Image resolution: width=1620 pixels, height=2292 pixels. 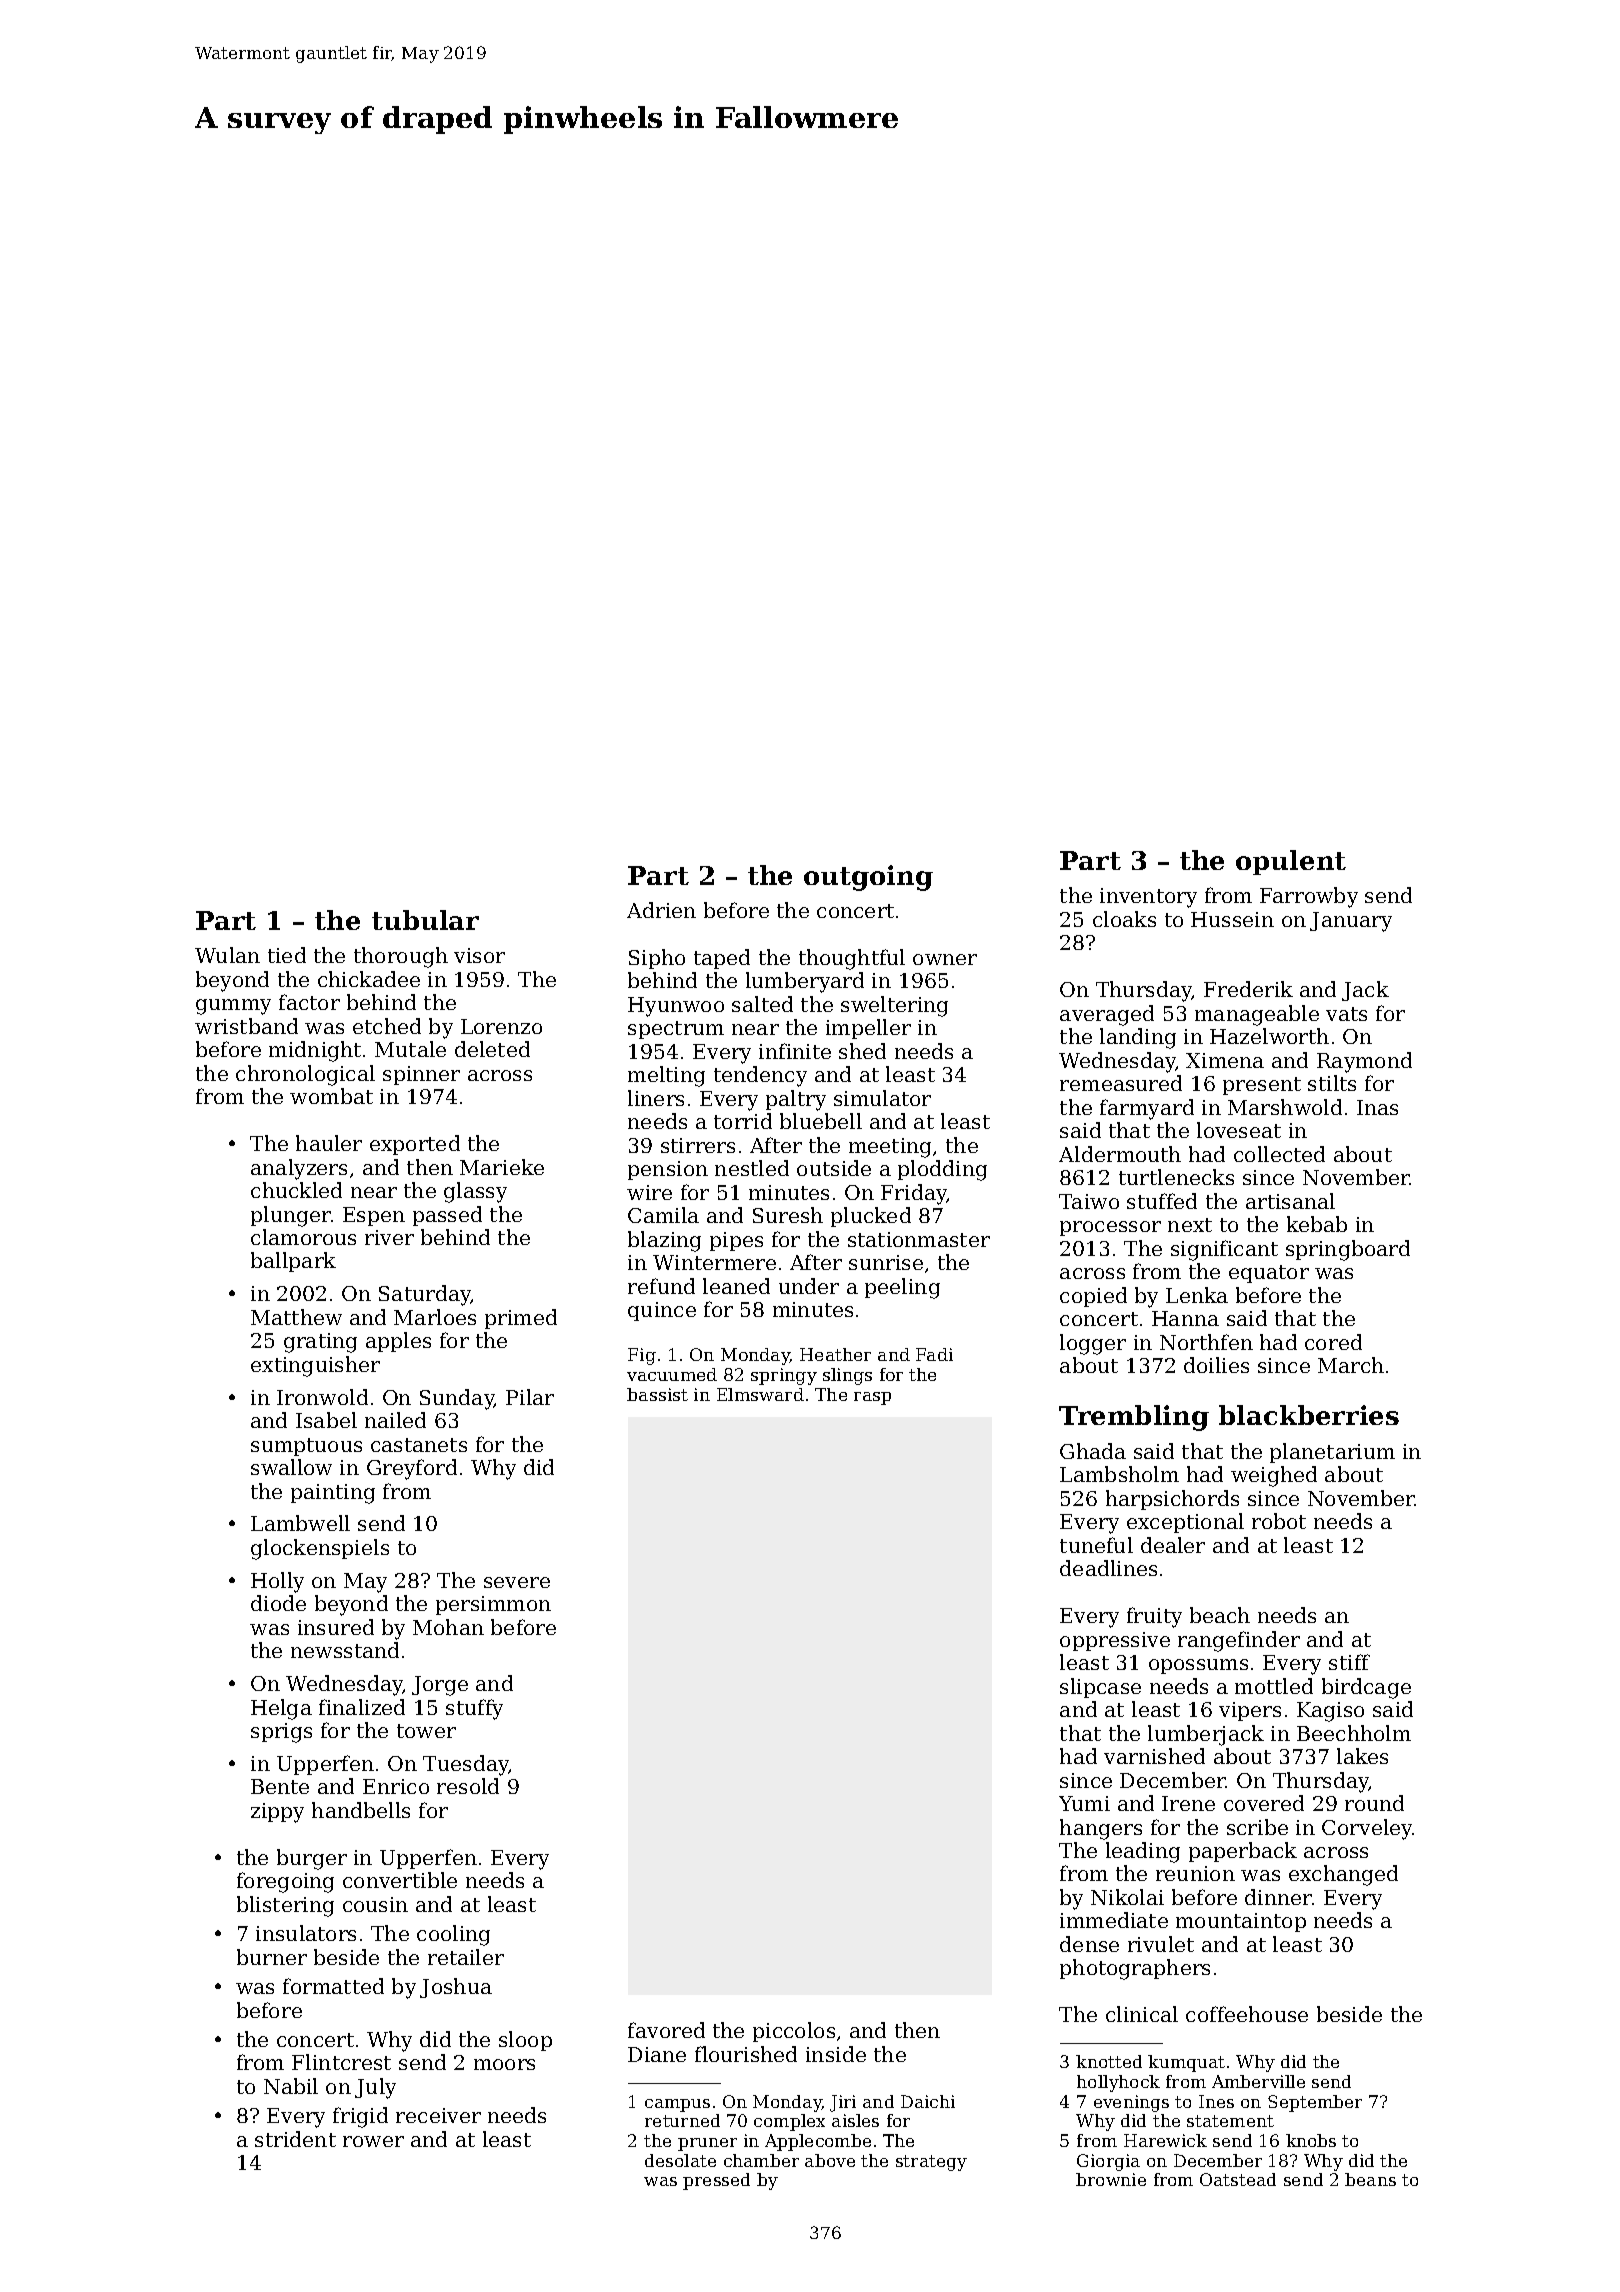 What do you see at coordinates (934, 1354) in the screenshot?
I see `Fadi` at bounding box center [934, 1354].
